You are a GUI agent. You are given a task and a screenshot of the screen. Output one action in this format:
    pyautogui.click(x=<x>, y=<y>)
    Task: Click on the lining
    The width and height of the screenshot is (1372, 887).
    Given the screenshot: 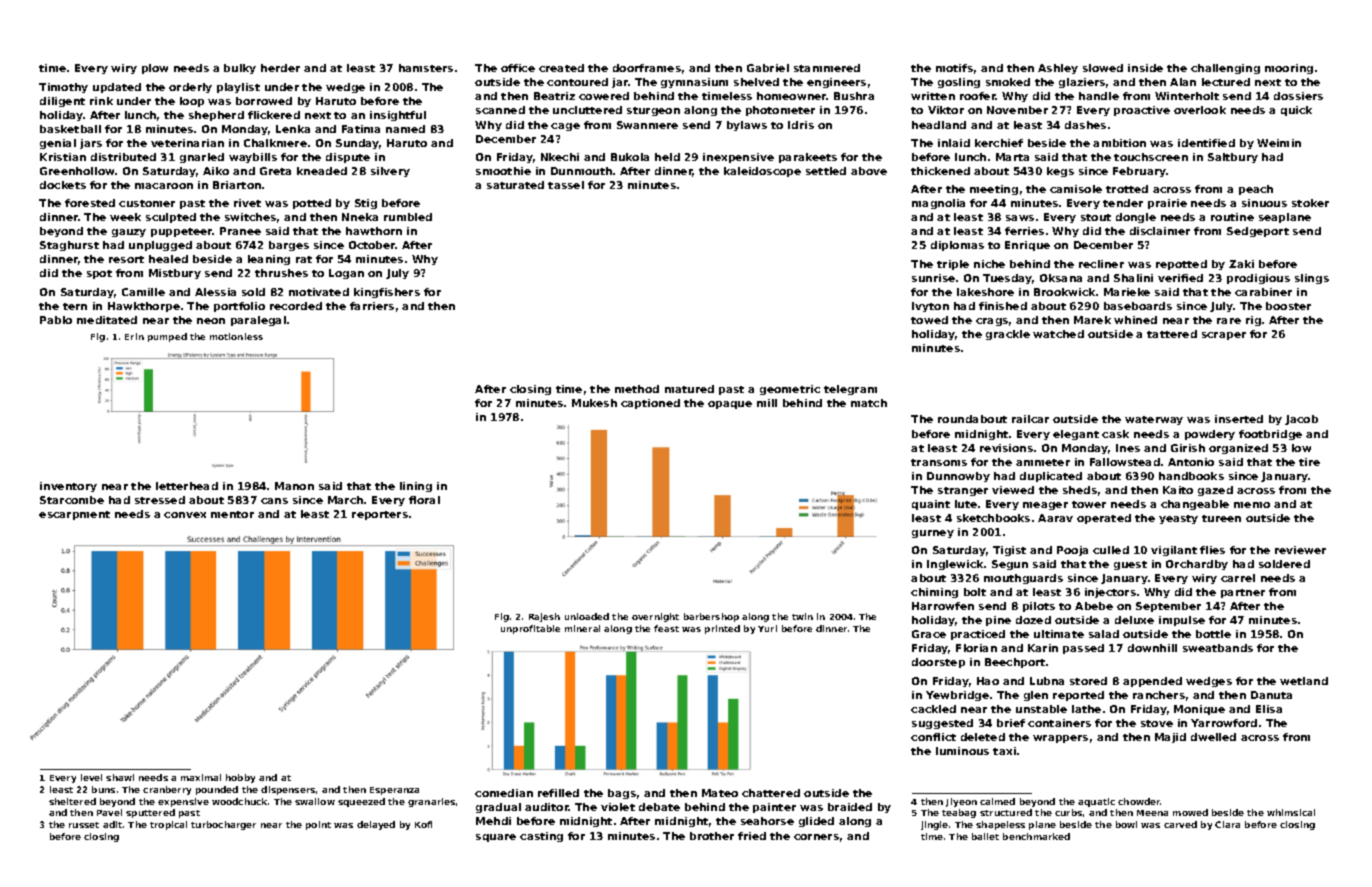 What is the action you would take?
    pyautogui.click(x=416, y=487)
